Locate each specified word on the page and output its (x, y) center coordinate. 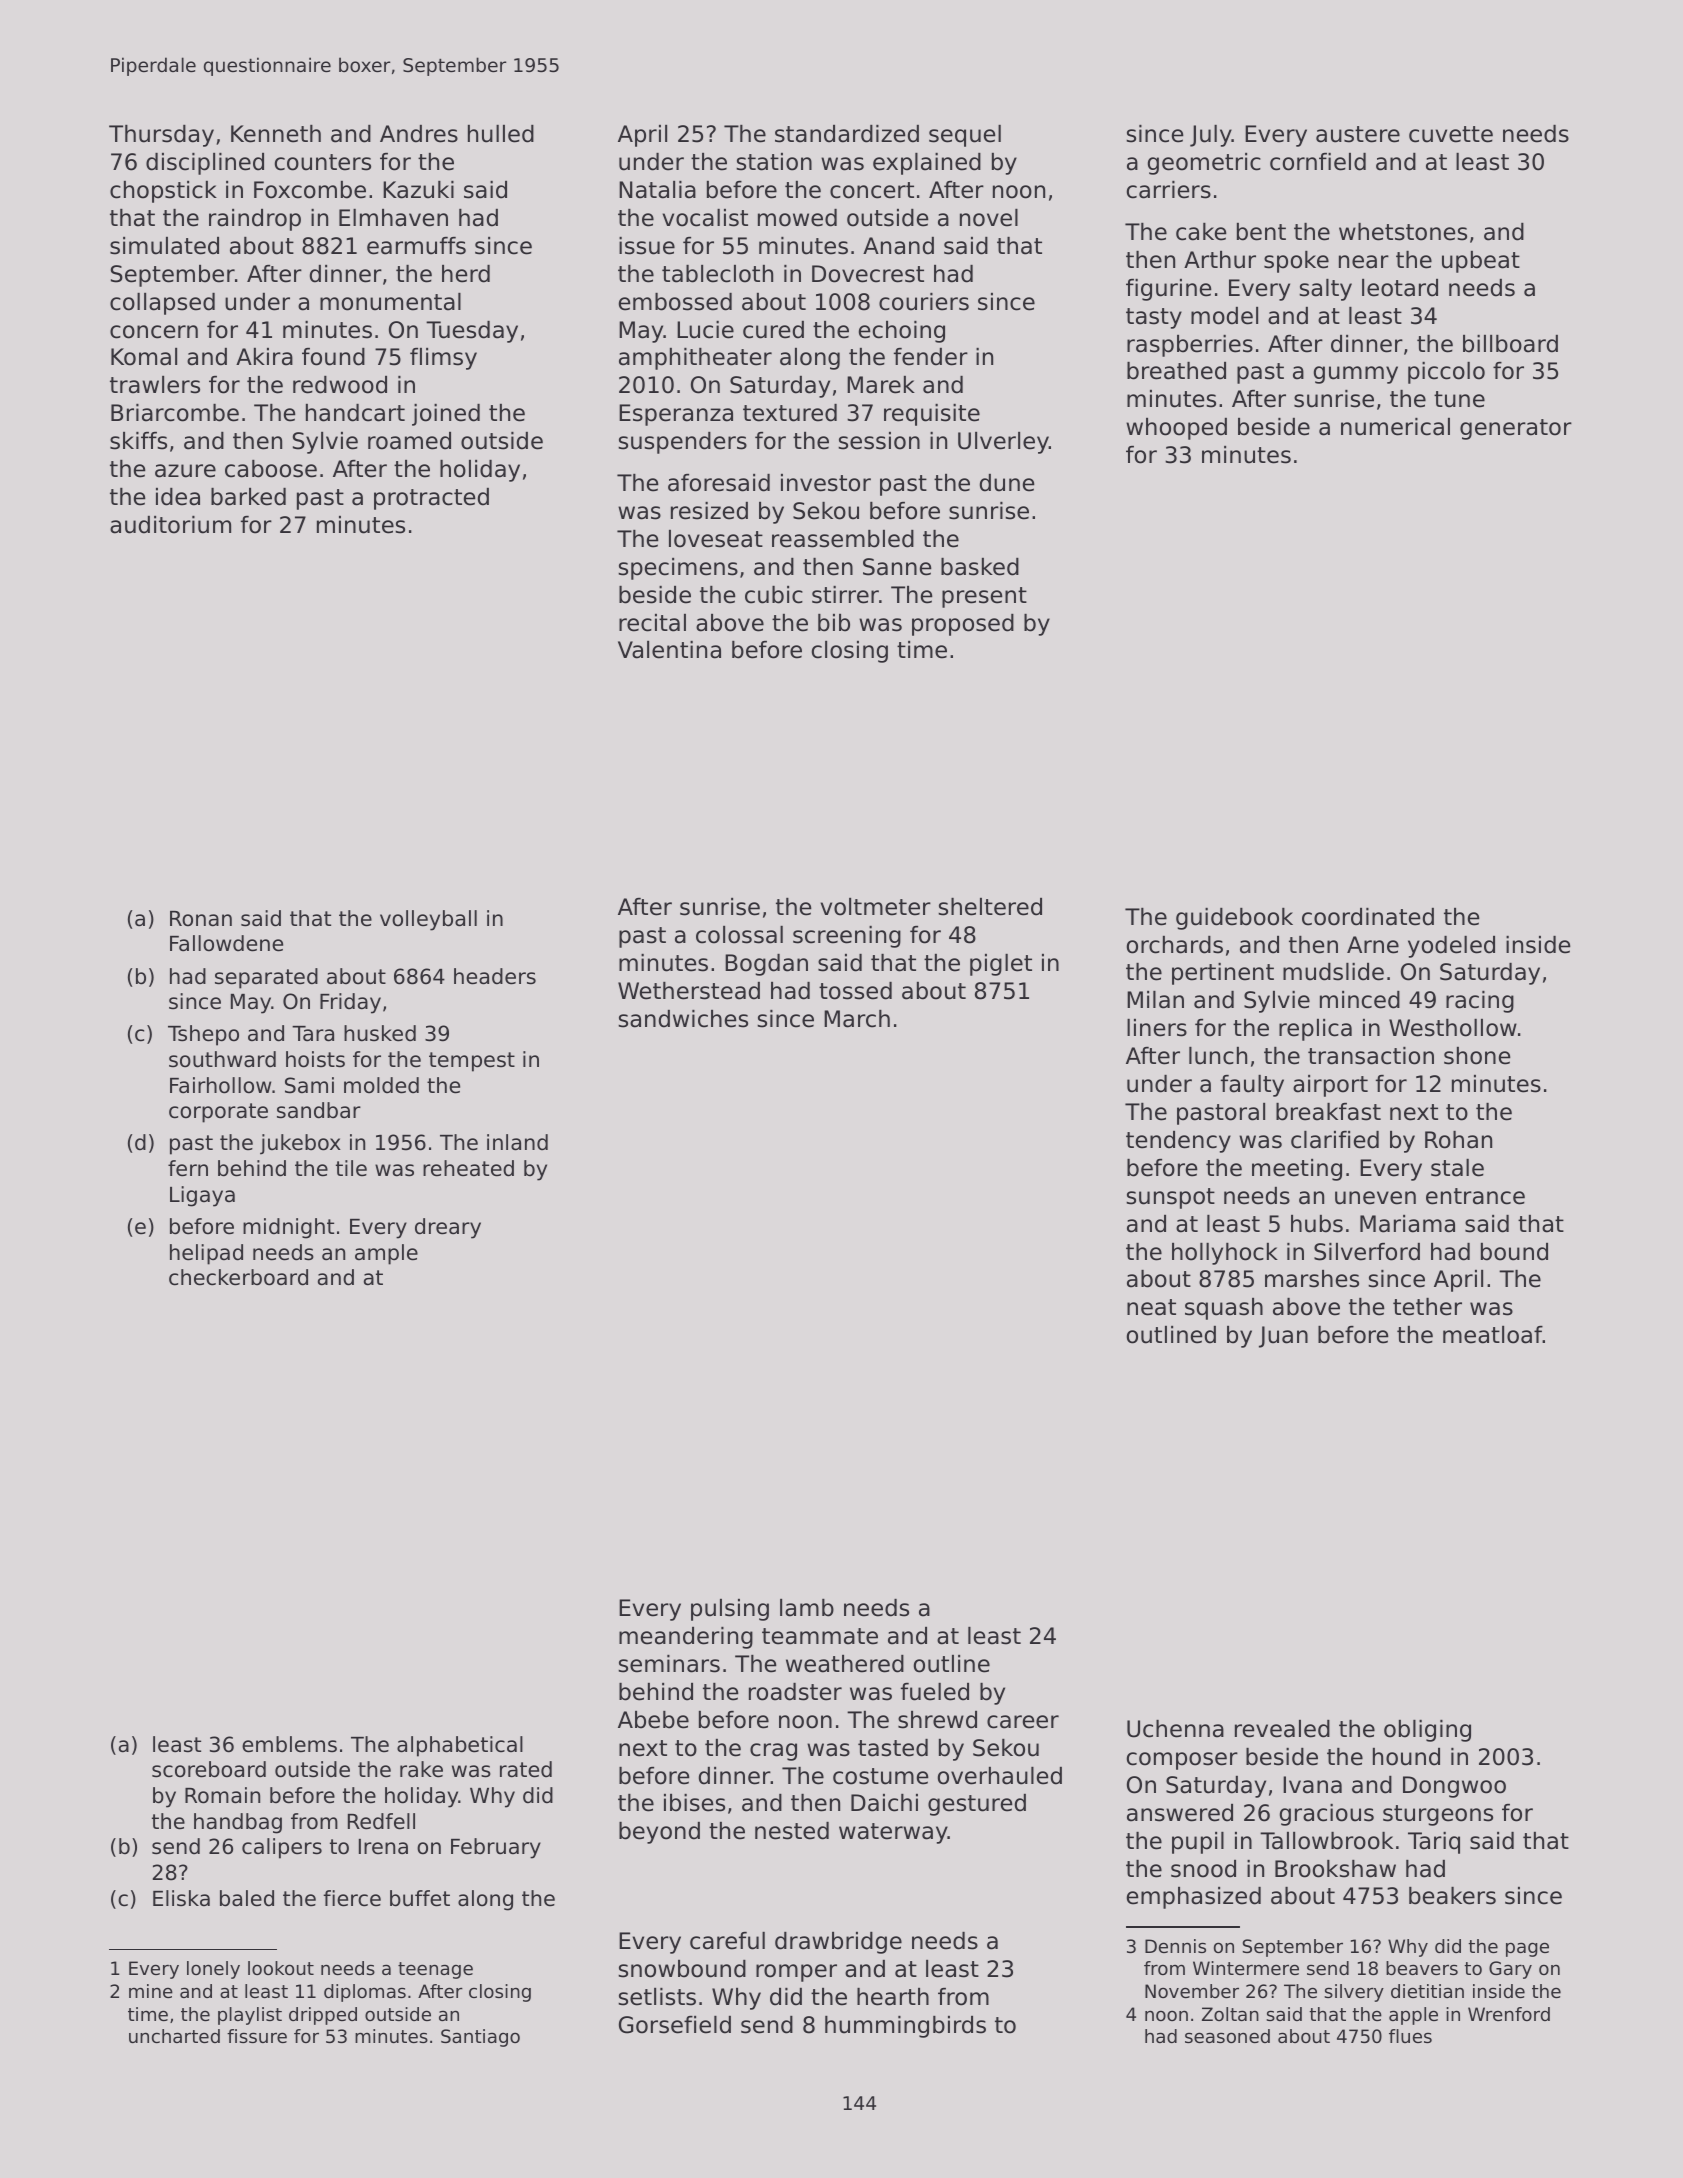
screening (847, 937)
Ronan (201, 919)
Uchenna (1175, 1729)
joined (446, 415)
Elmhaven (393, 218)
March (857, 1019)
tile (351, 1168)
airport (1330, 1086)
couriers (924, 302)
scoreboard (209, 1769)
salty (1325, 290)
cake (1201, 232)
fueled (935, 1692)
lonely (213, 1970)
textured (790, 413)
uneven (1375, 1198)
